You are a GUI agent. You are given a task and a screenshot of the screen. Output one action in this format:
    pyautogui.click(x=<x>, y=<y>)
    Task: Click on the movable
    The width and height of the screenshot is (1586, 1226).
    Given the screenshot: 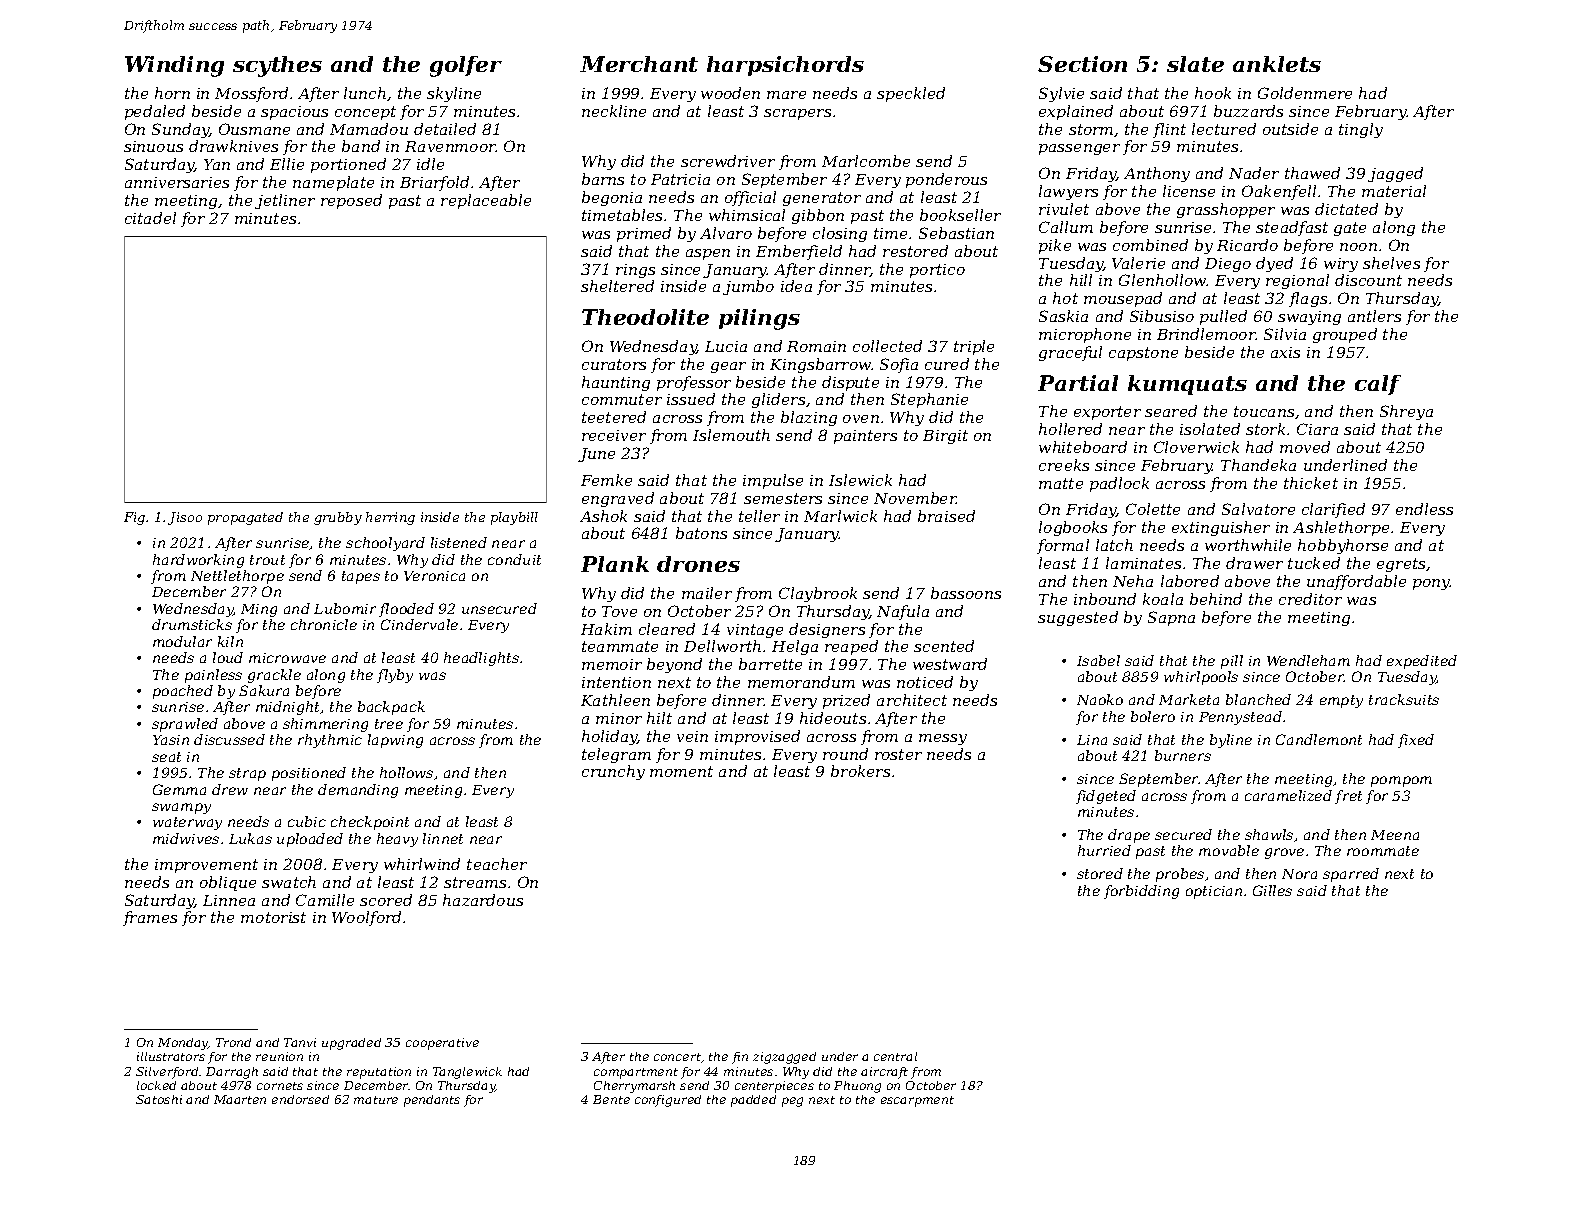 What is the action you would take?
    pyautogui.click(x=1229, y=850)
